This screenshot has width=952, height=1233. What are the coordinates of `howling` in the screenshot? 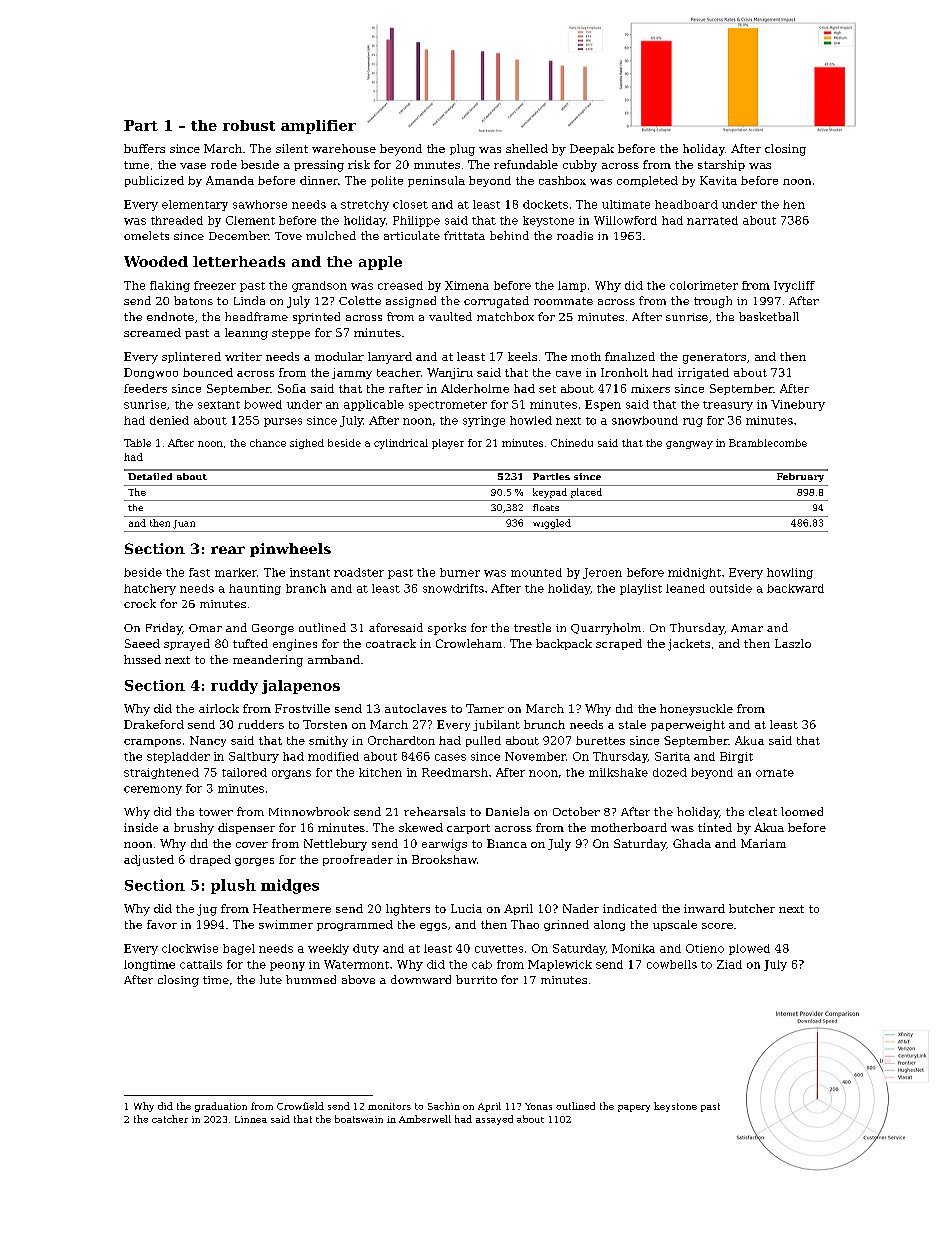 It's located at (790, 573).
